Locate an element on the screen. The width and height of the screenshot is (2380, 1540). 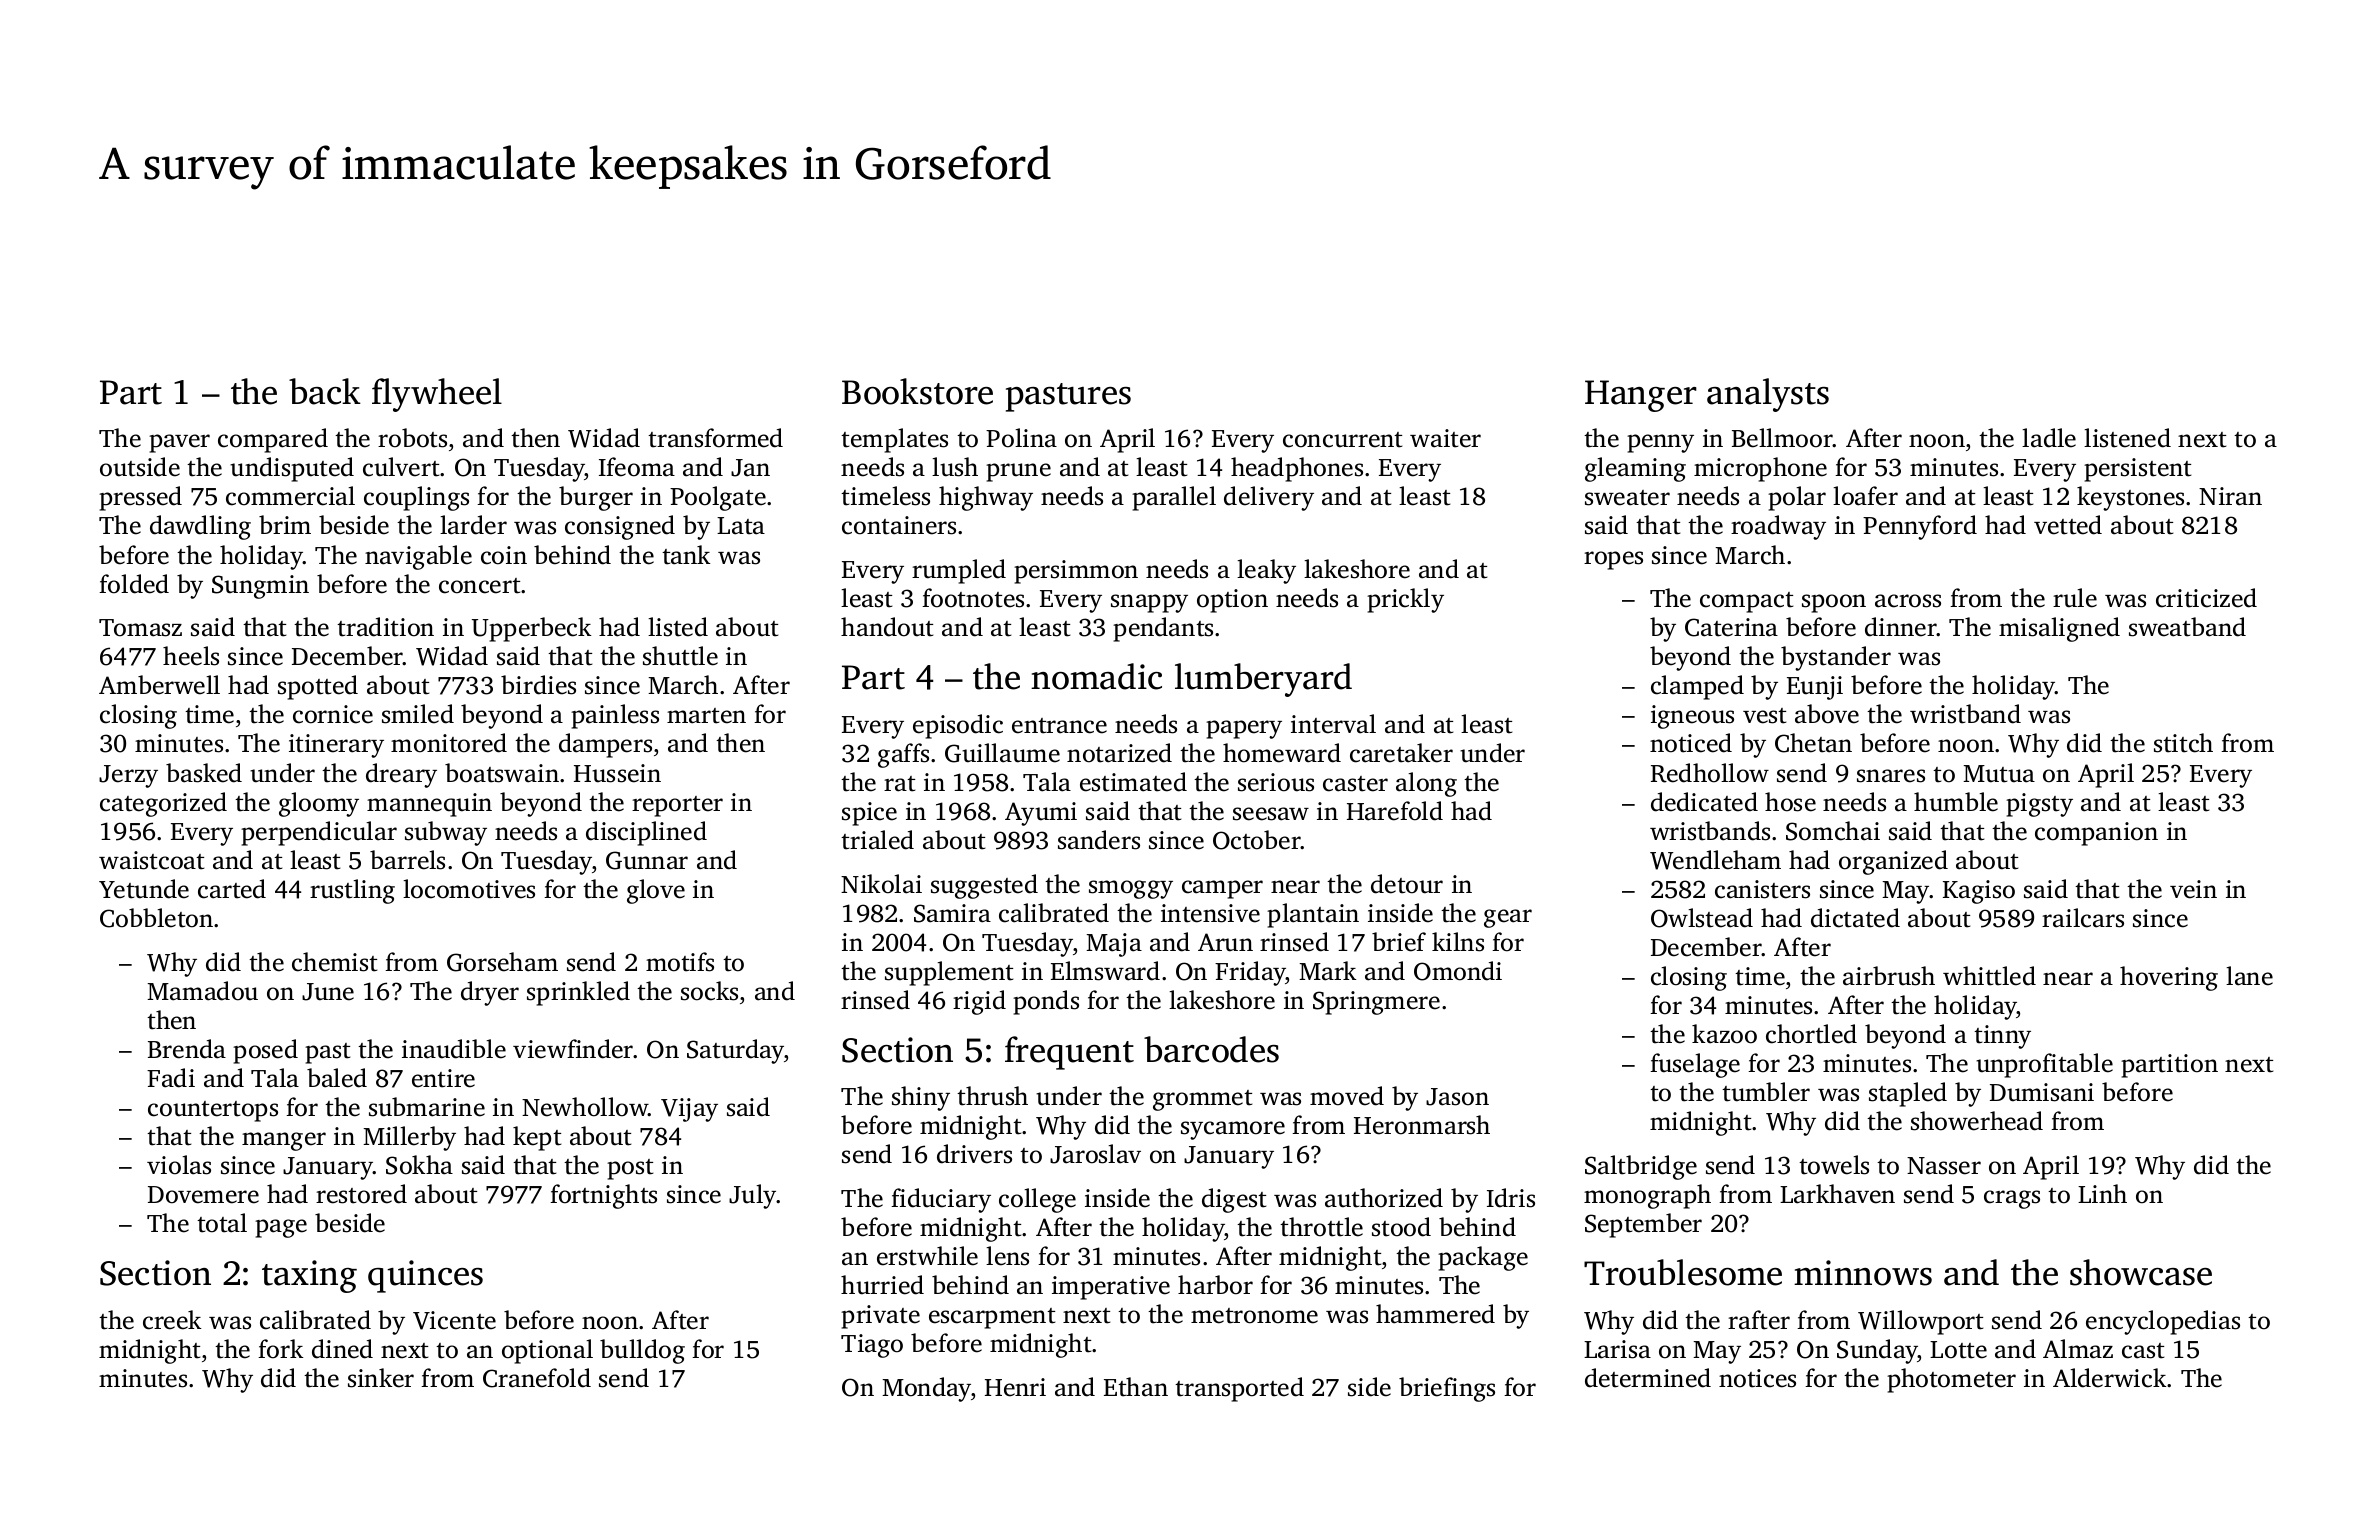
vein is located at coordinates (2193, 889).
